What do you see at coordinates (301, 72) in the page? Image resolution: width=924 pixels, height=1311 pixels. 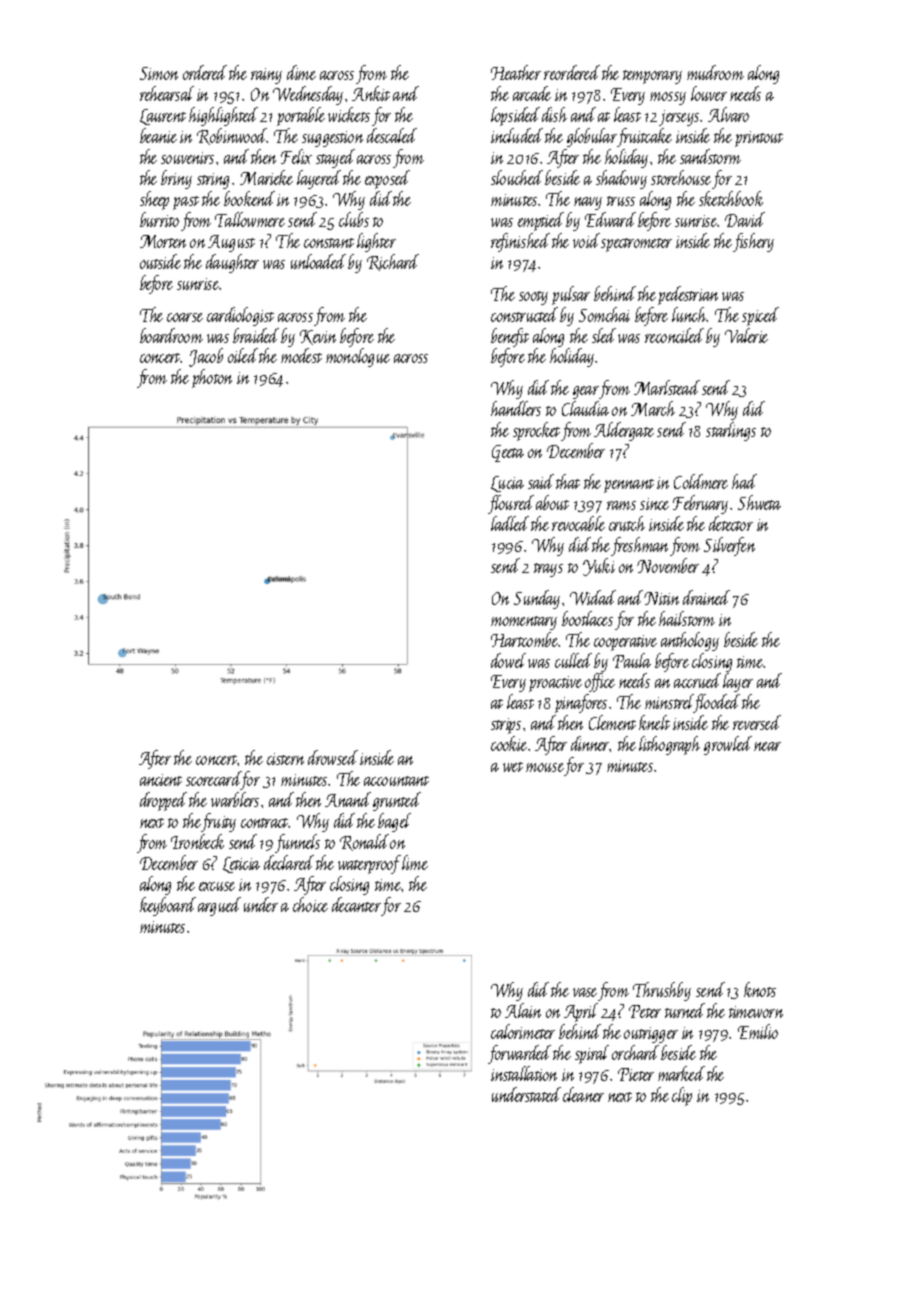 I see `dime` at bounding box center [301, 72].
